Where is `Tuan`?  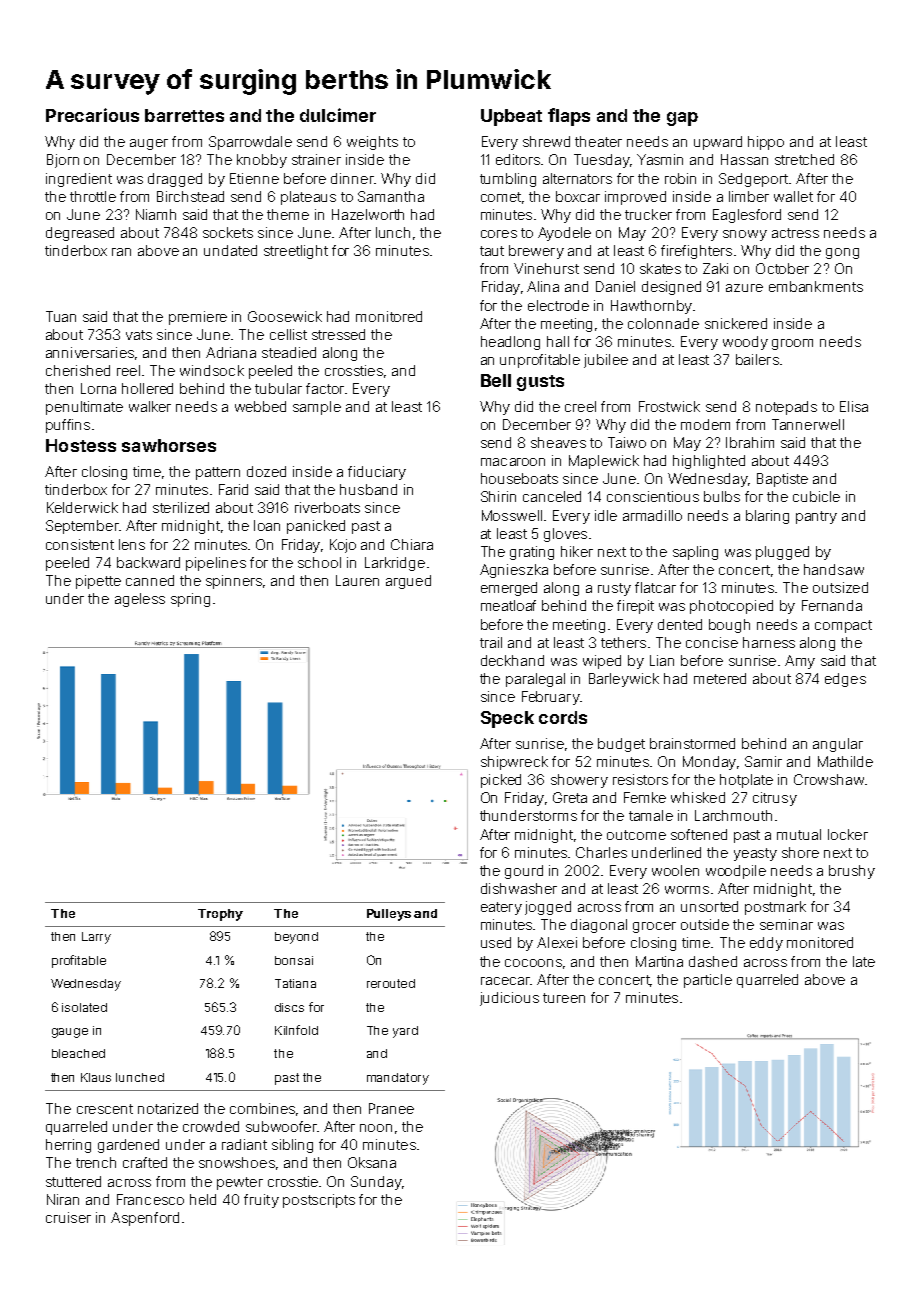 Tuan is located at coordinates (61, 316).
